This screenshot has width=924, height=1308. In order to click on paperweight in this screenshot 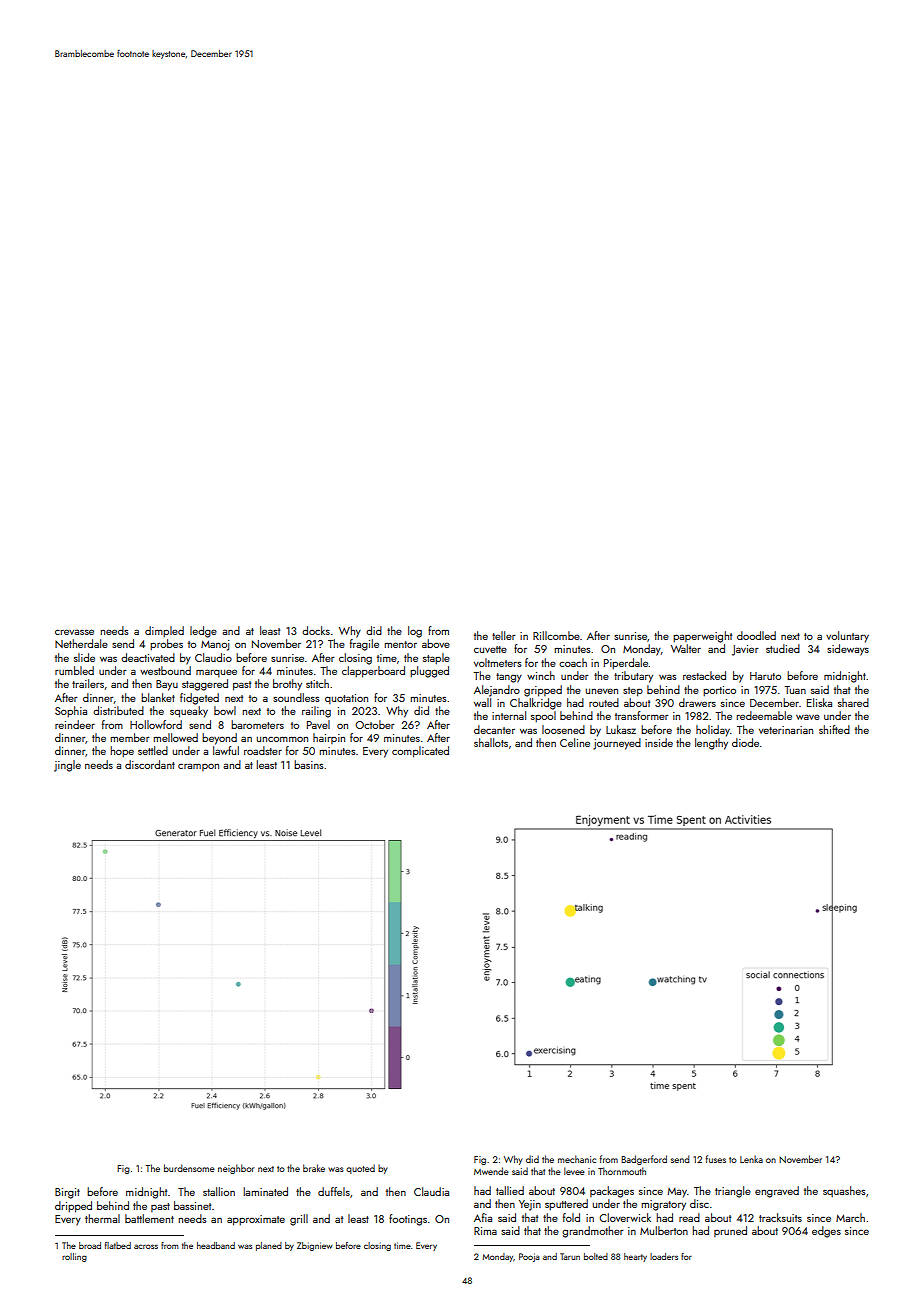, I will do `click(702, 637)`.
